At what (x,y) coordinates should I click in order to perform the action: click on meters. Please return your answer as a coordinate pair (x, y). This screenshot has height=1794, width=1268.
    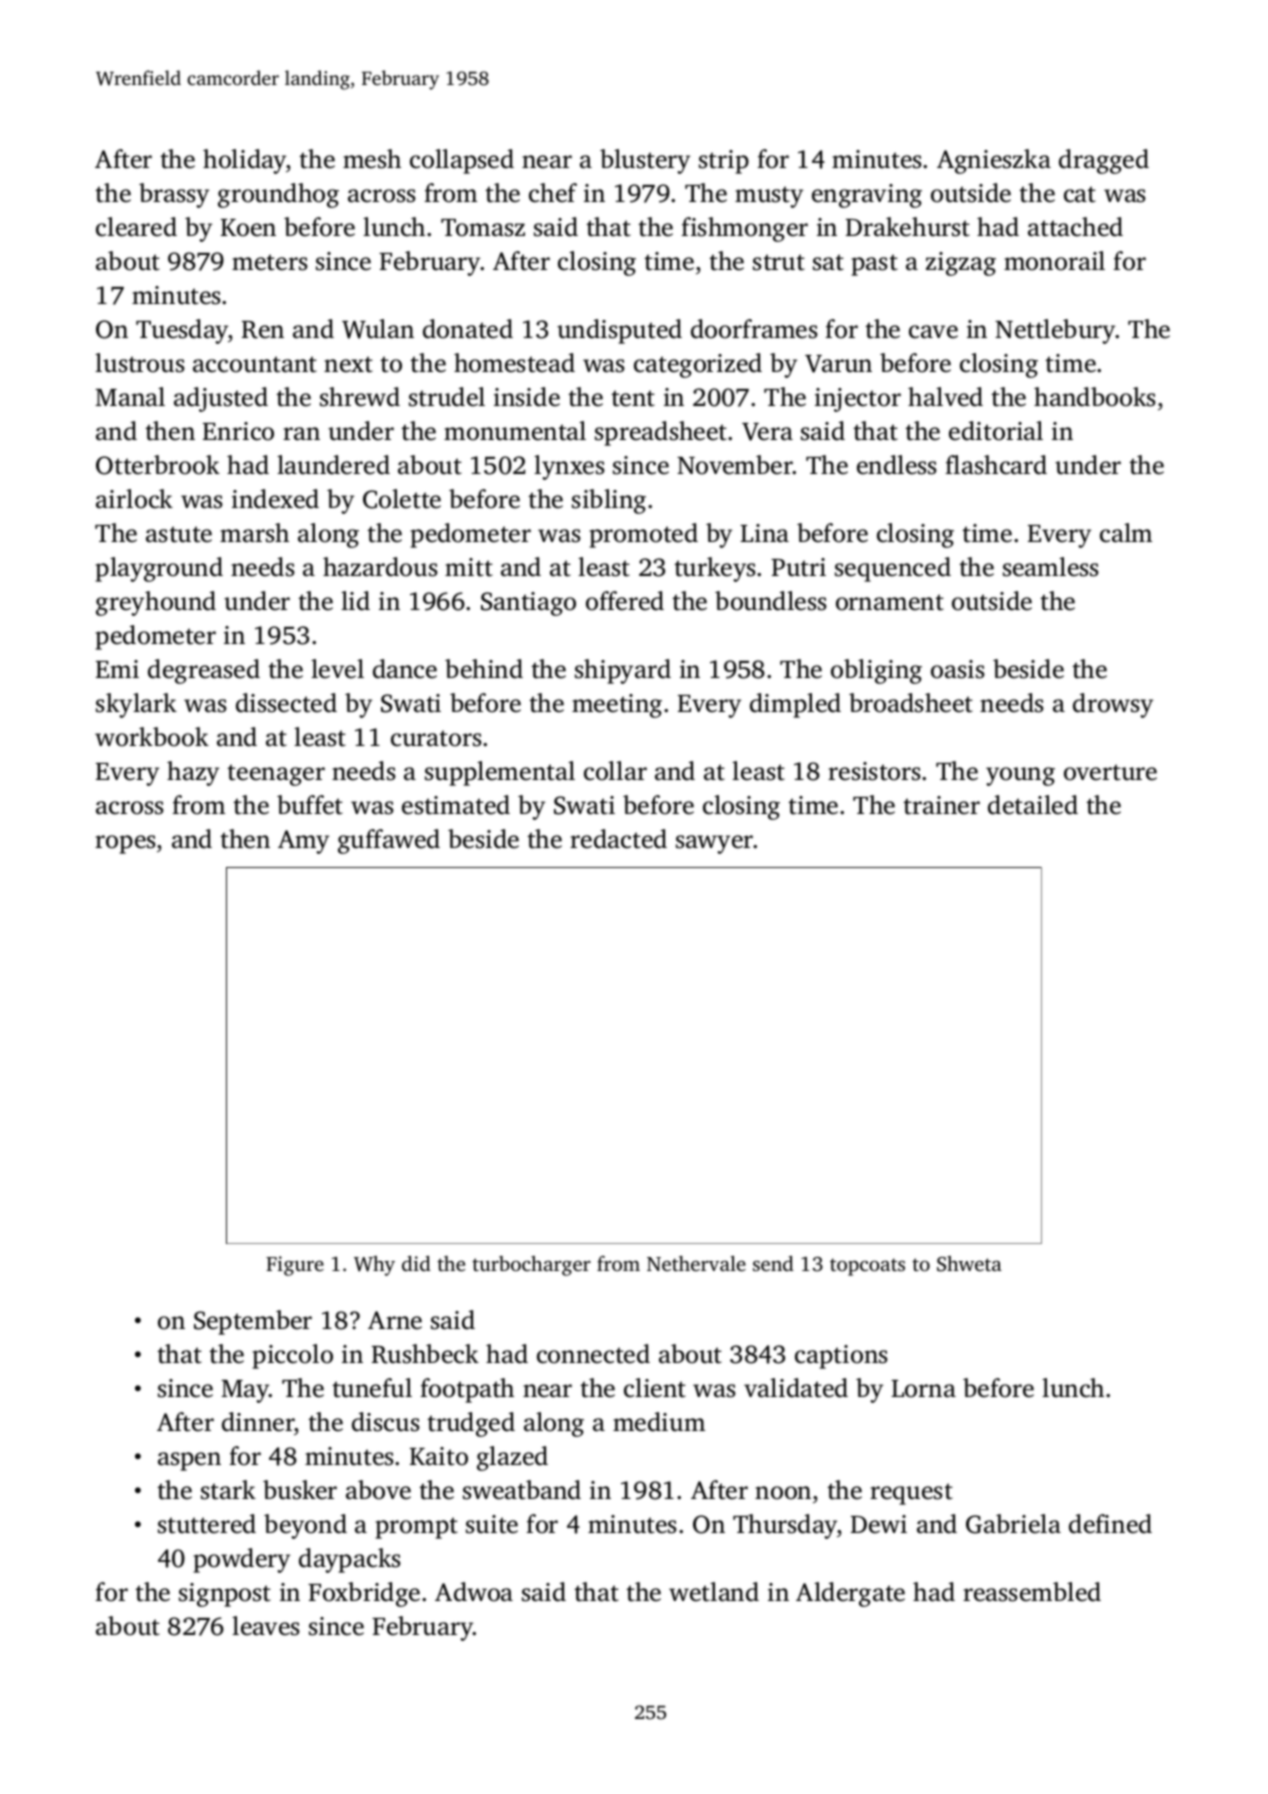
    Looking at the image, I should click on (270, 262).
